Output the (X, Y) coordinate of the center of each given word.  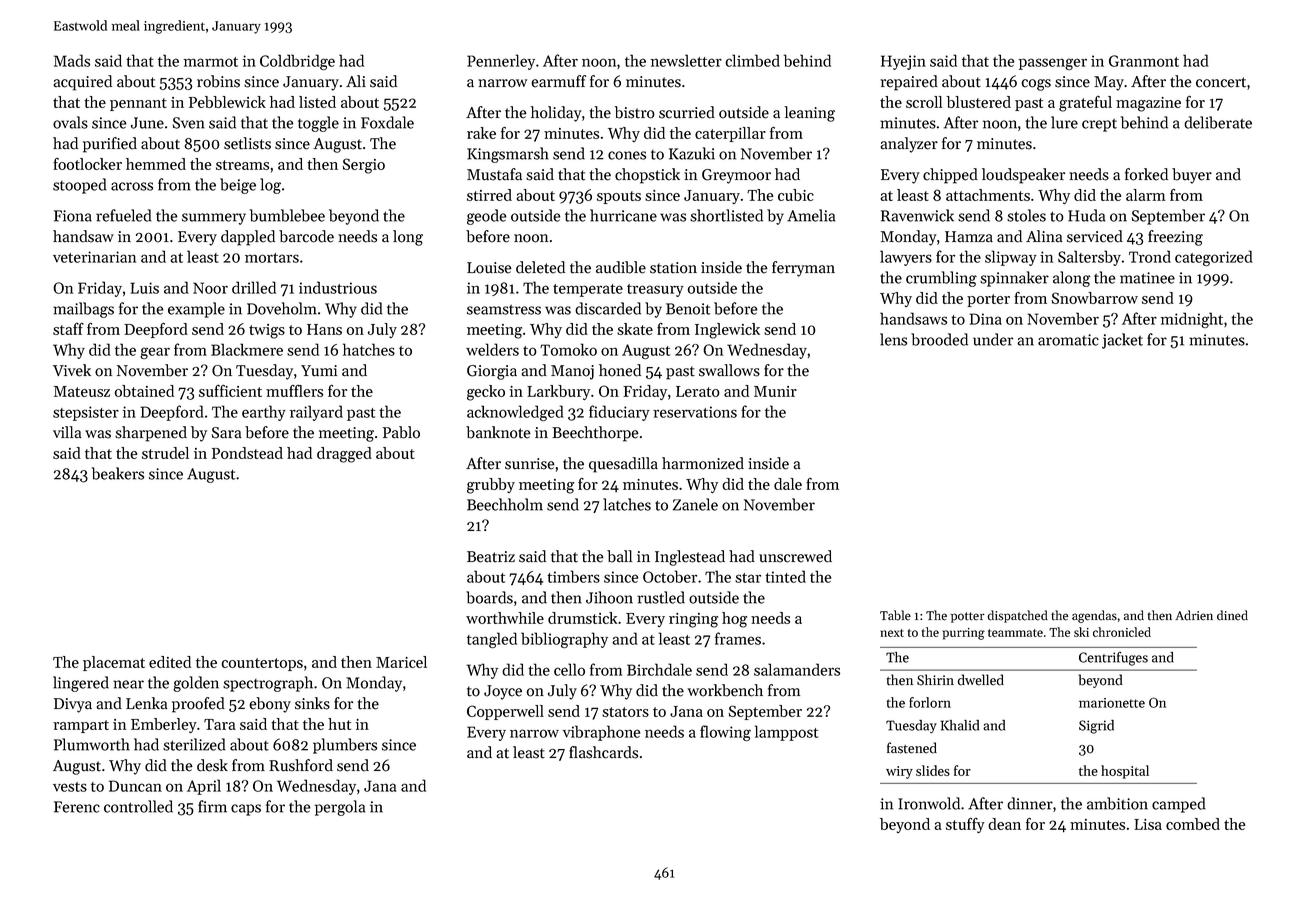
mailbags (83, 310)
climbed (752, 60)
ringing (693, 620)
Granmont (1144, 61)
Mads (72, 60)
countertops (262, 664)
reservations (695, 412)
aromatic (1068, 340)
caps (246, 810)
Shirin (935, 680)
